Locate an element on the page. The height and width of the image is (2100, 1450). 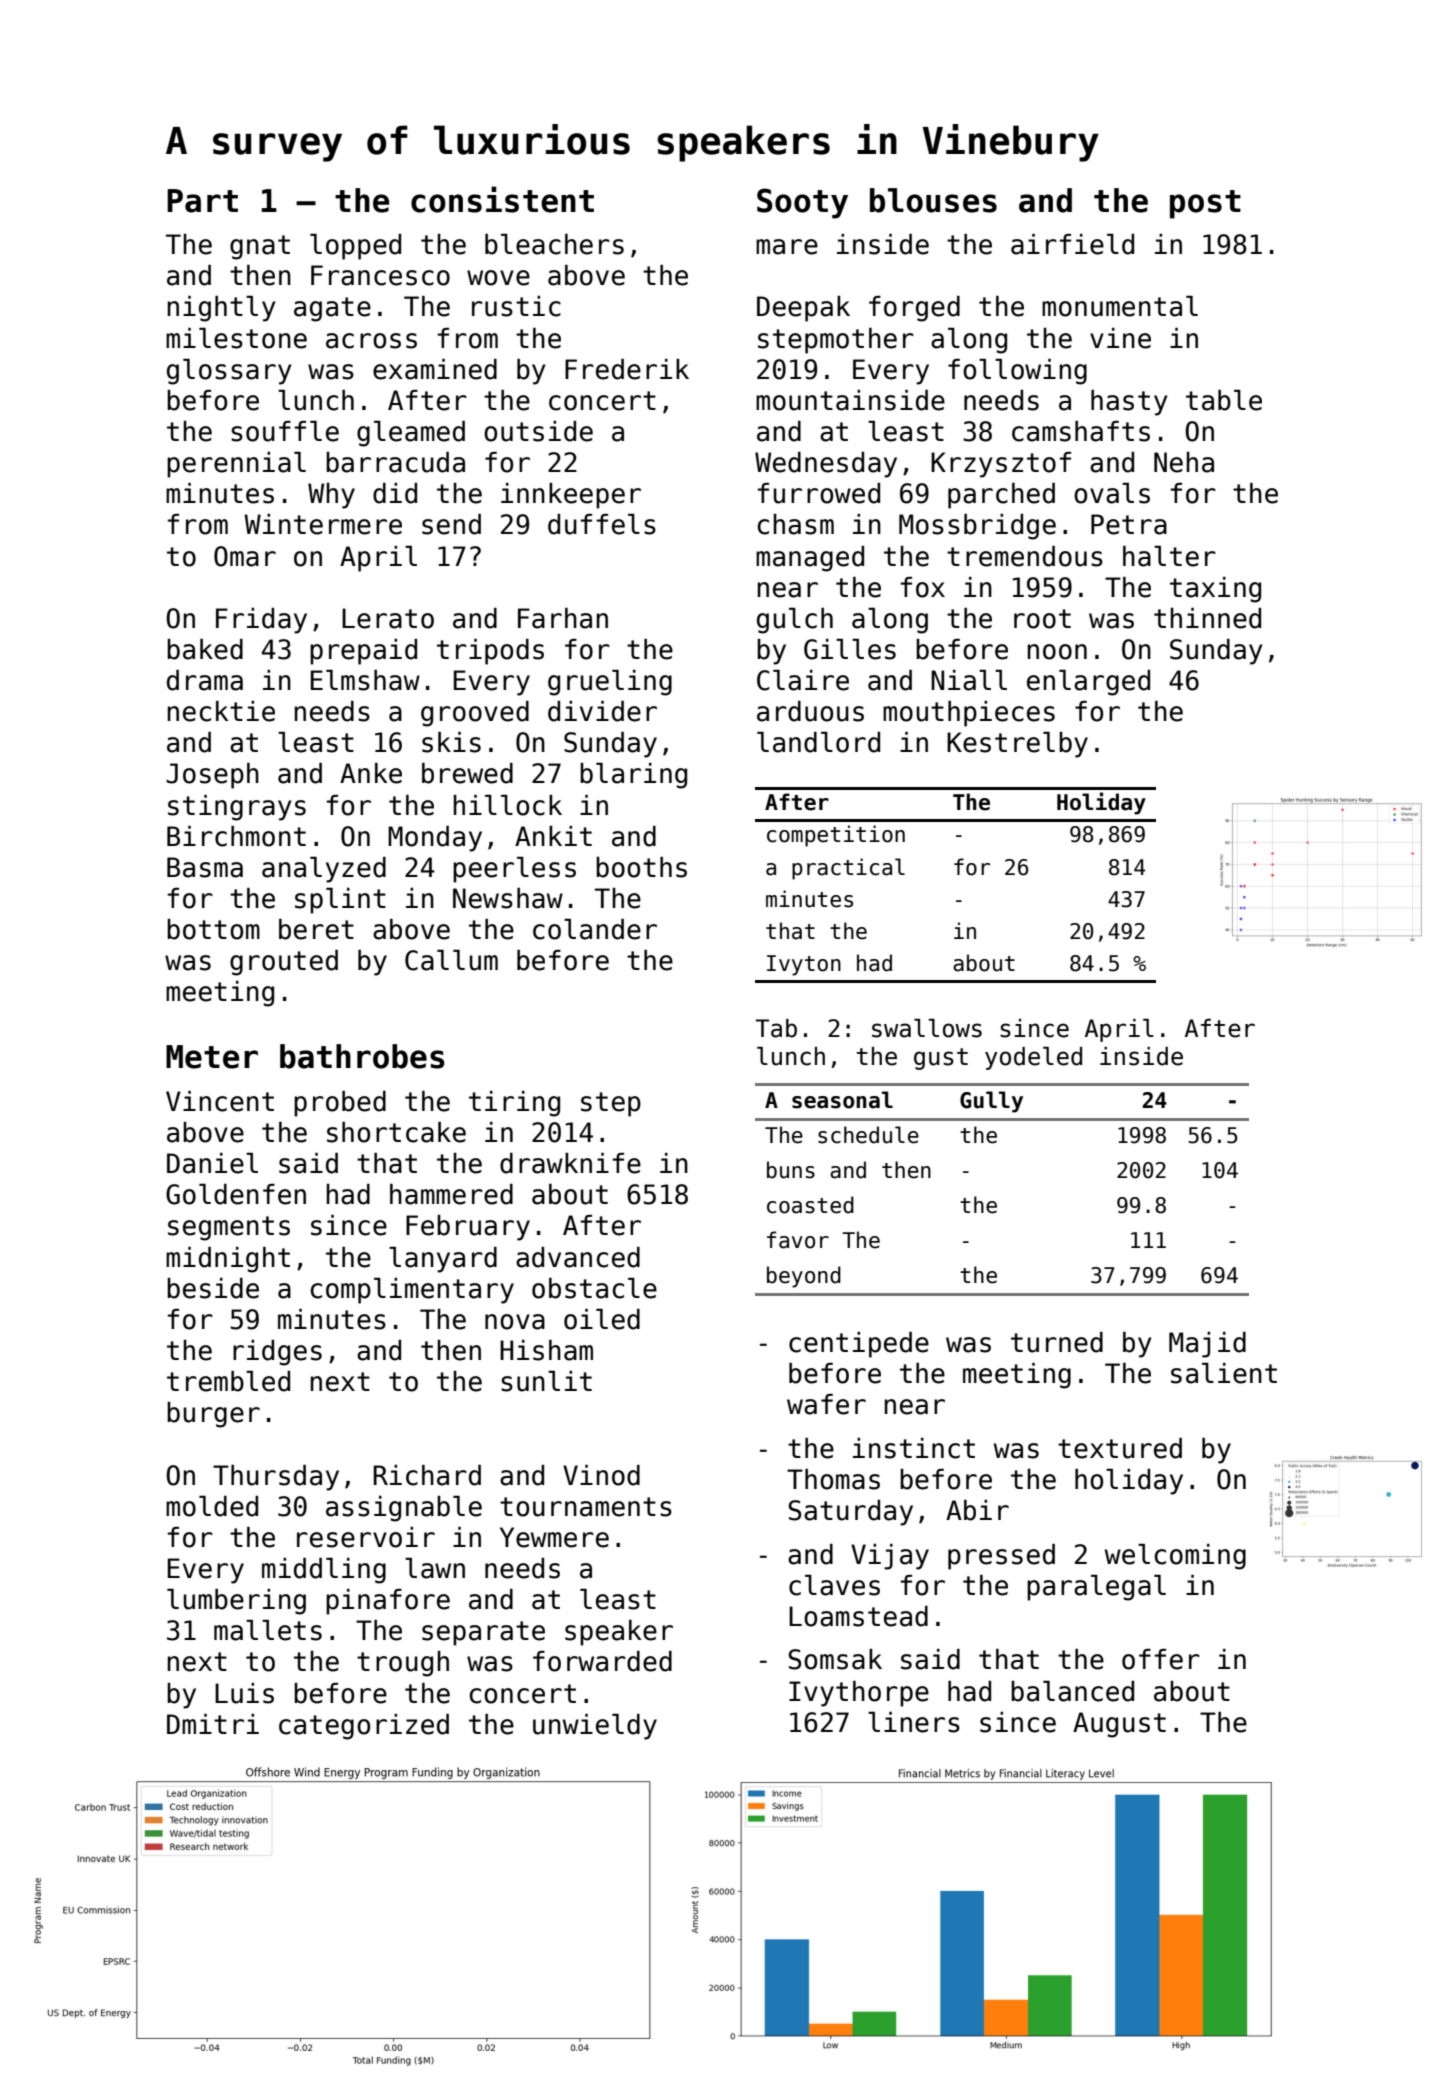
lawn is located at coordinates (435, 1568).
